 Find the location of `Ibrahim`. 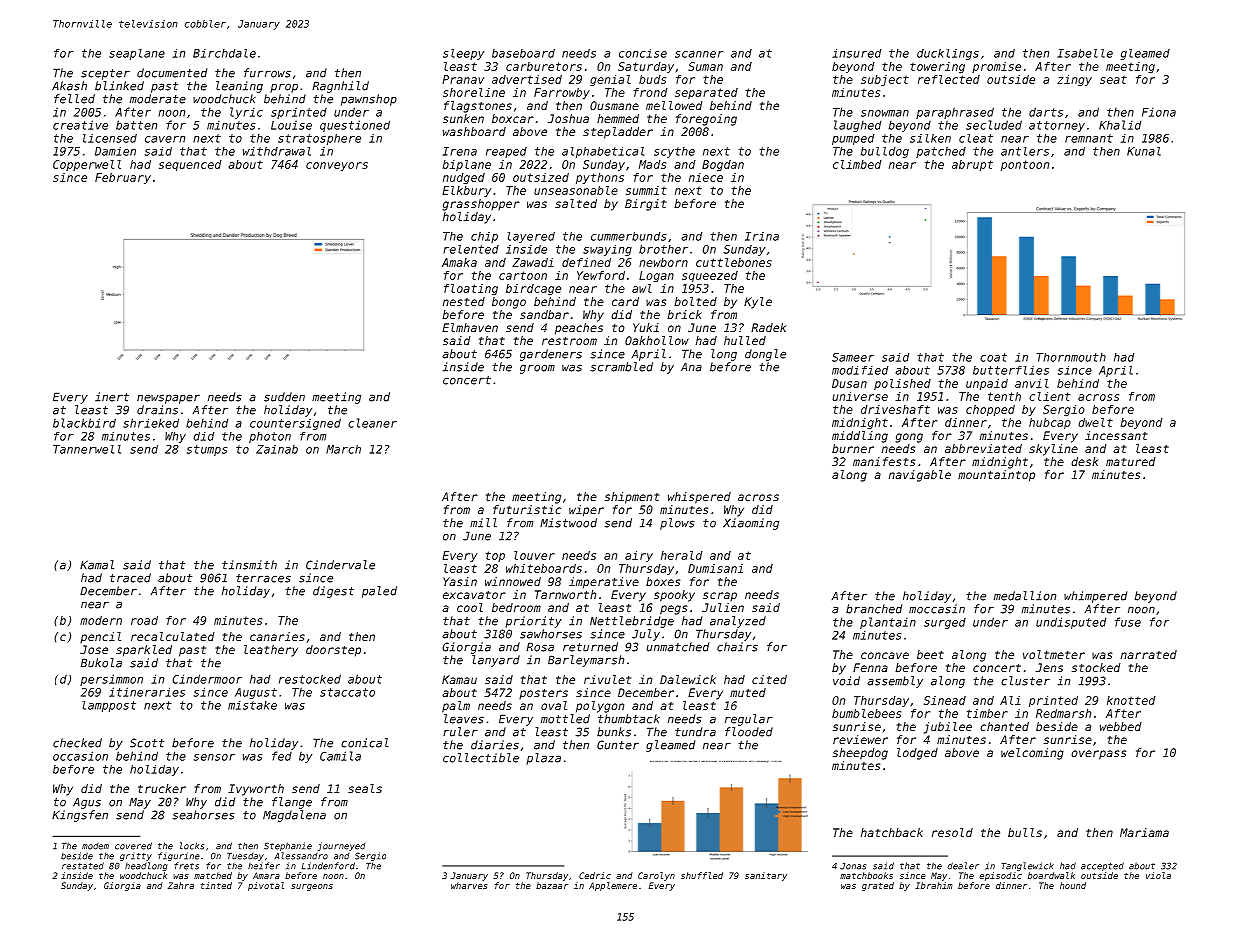

Ibrahim is located at coordinates (934, 885).
